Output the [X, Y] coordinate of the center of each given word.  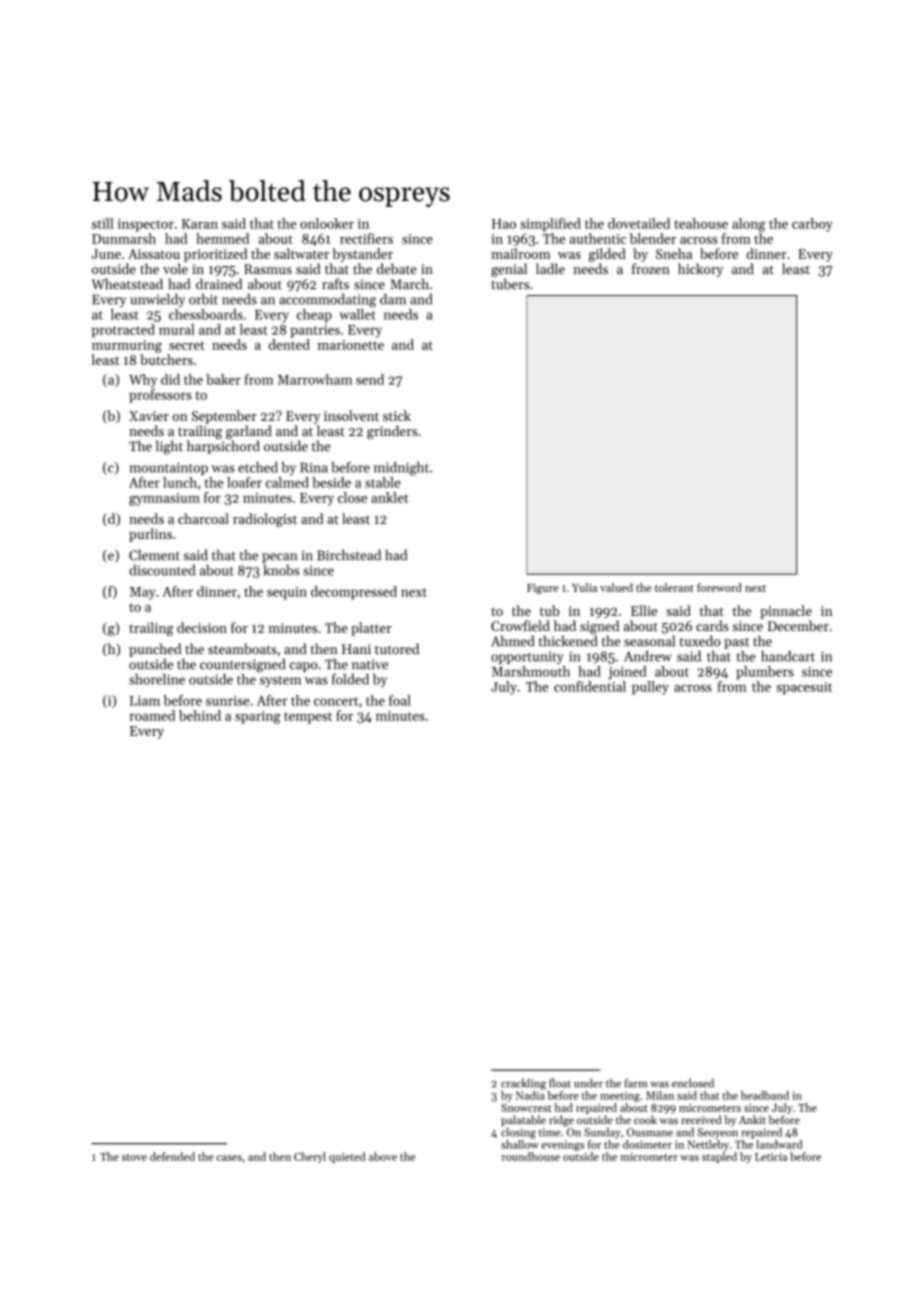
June [106, 254]
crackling [523, 1084]
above [383, 1156]
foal [400, 700]
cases [229, 1158]
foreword [719, 587]
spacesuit [804, 688]
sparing [258, 717]
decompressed [354, 593]
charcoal [203, 518]
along [749, 225]
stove [134, 1157]
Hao [504, 224]
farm [636, 1083]
